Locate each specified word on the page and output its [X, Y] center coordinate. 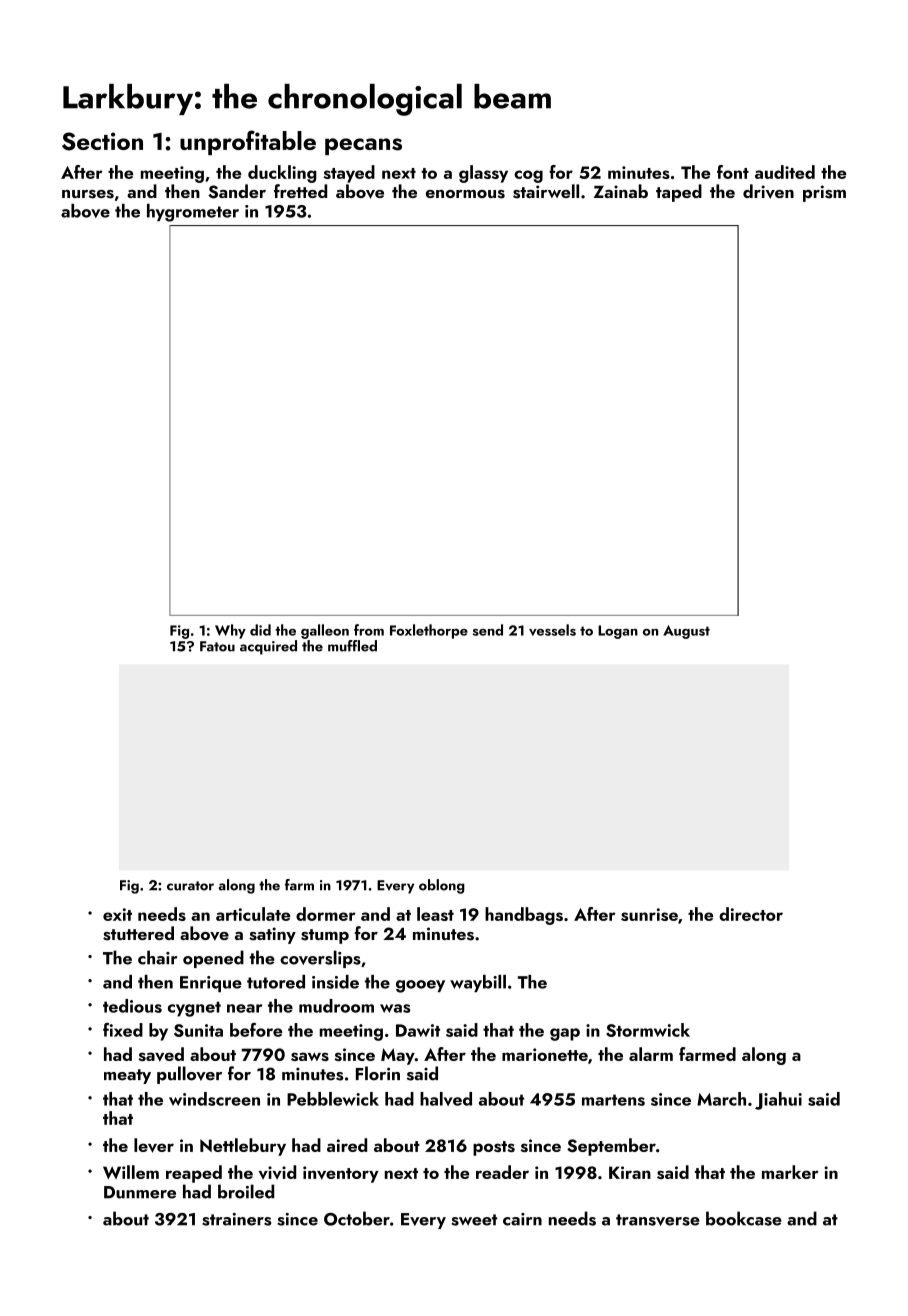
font [733, 172]
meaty [127, 1076]
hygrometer [193, 213]
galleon [325, 631]
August [686, 632]
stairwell [546, 191]
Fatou [217, 646]
